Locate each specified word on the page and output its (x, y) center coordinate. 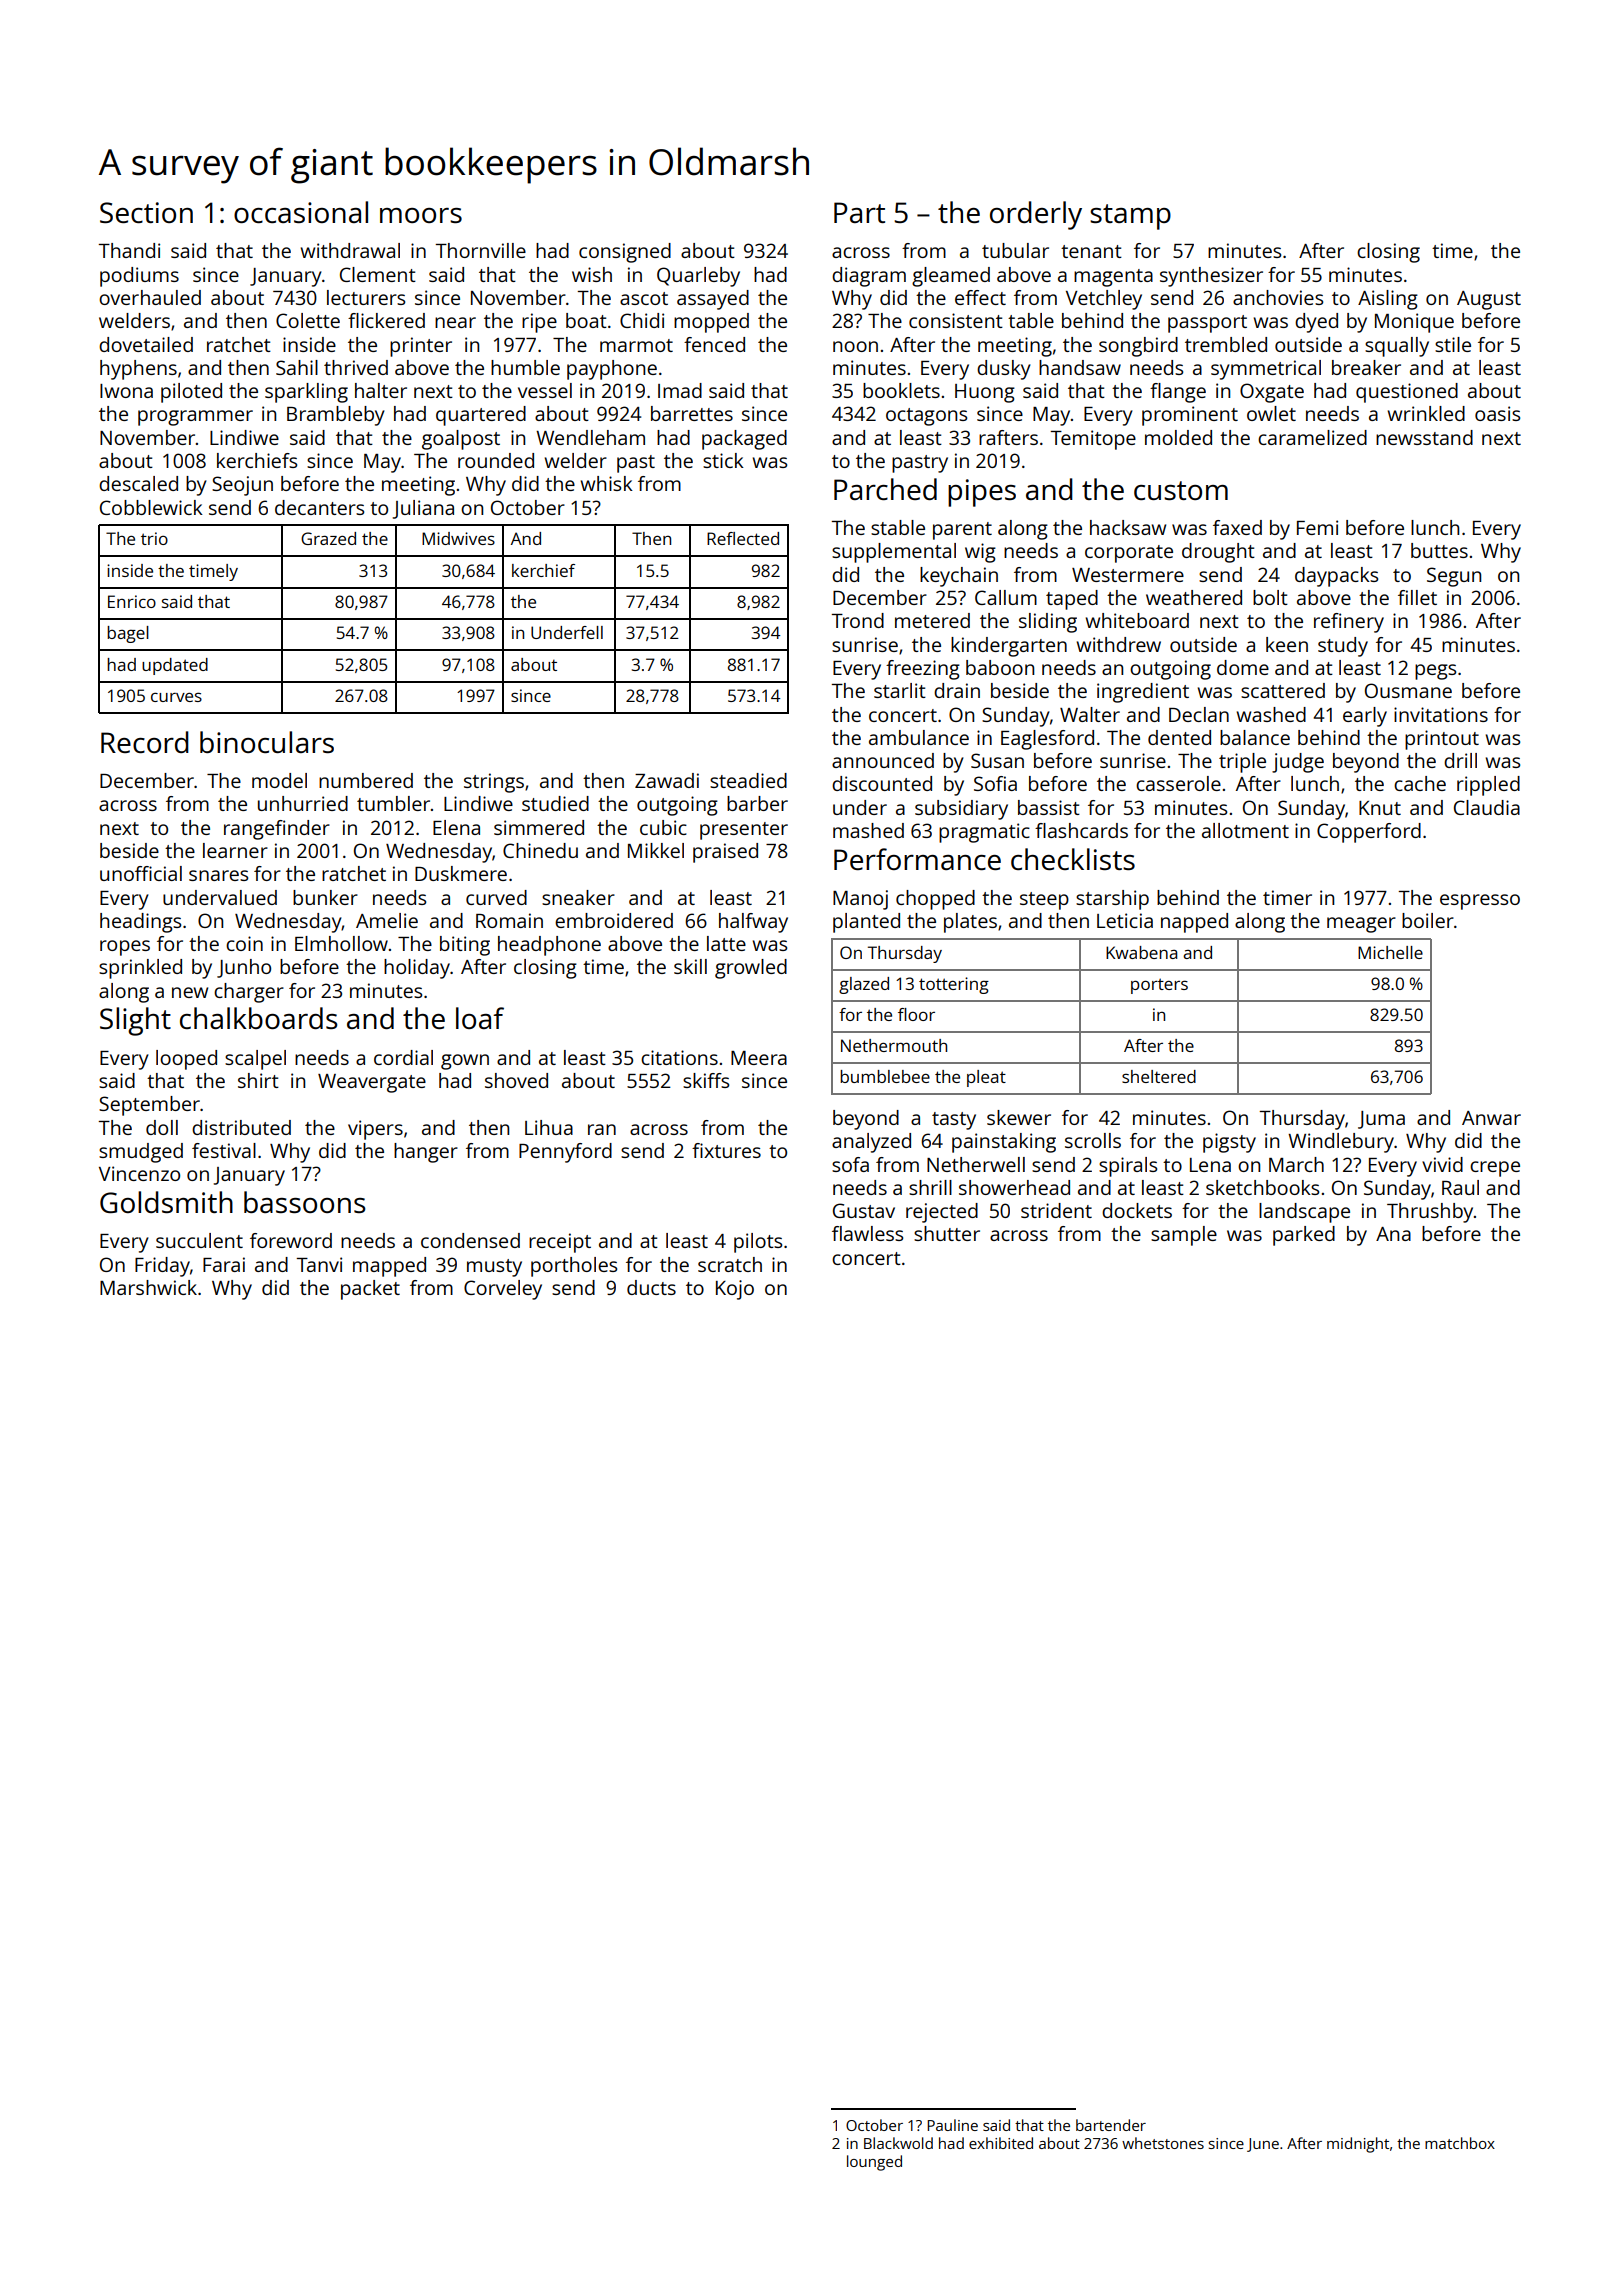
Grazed (328, 538)
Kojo (735, 1290)
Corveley (503, 1290)
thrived (356, 367)
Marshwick (148, 1287)
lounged (874, 2163)
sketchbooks (1262, 1187)
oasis (1497, 413)
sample (1184, 1236)
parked (1304, 1236)
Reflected (743, 538)
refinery (1349, 623)
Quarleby (698, 277)
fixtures (726, 1150)
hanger (426, 1153)
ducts (651, 1287)
